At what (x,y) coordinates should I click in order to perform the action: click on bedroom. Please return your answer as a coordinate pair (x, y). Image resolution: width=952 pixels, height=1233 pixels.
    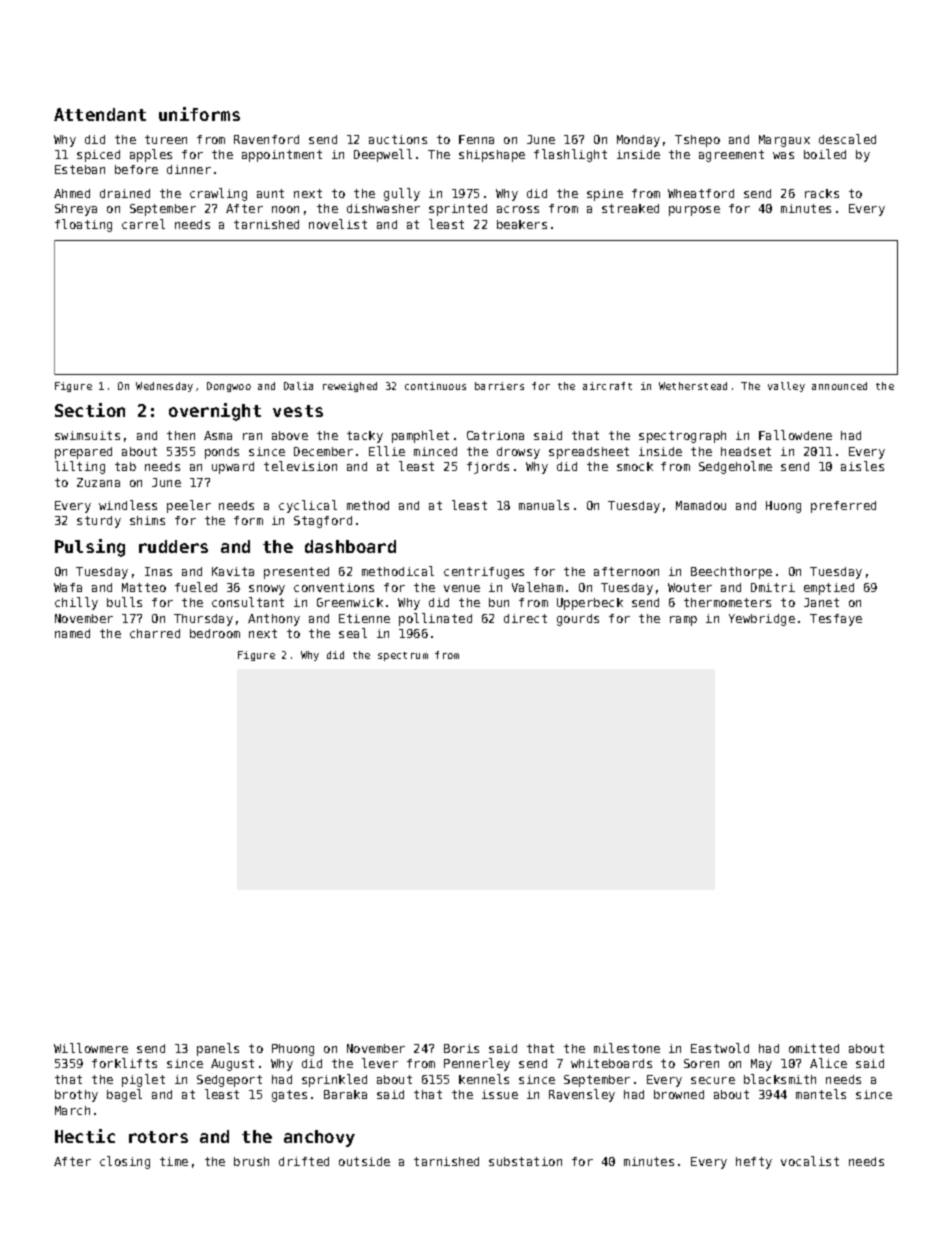
    Looking at the image, I should click on (215, 633).
